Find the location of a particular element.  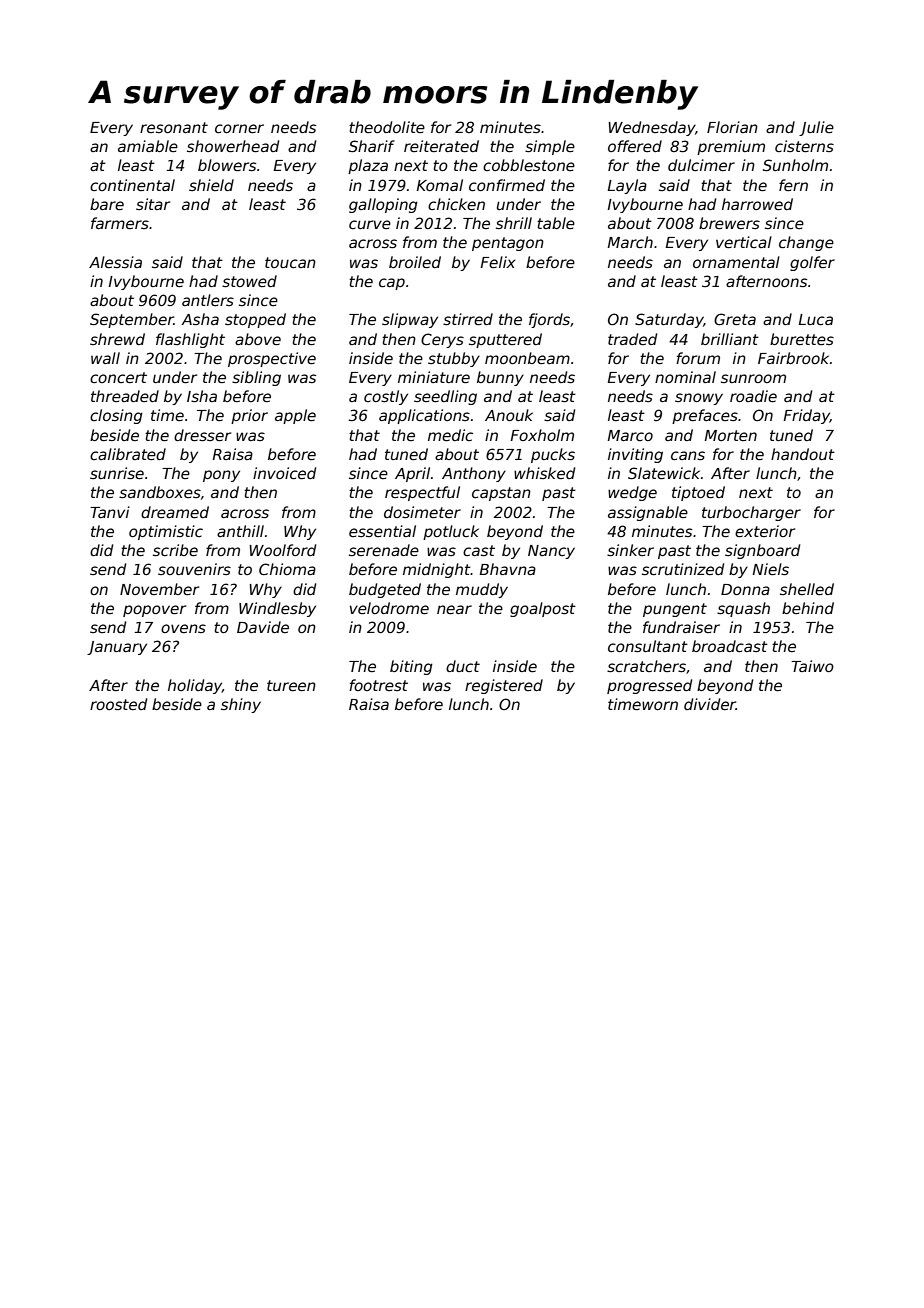

January is located at coordinates (117, 648).
